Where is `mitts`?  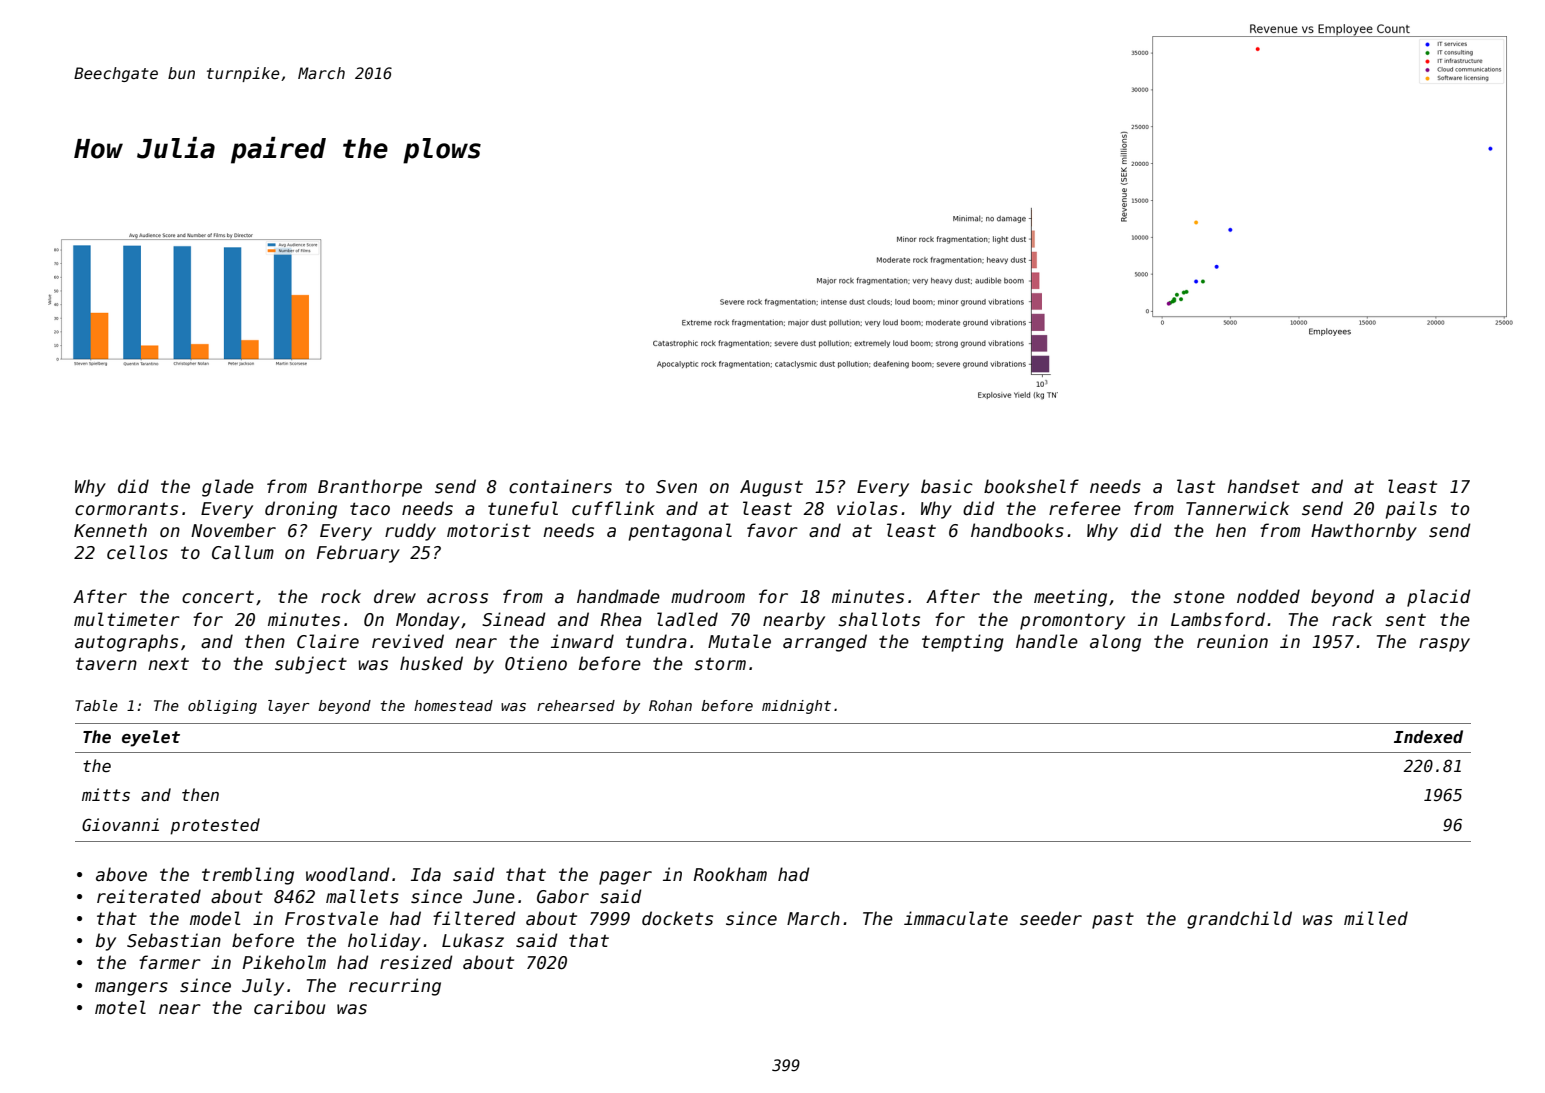
mitts is located at coordinates (106, 794).
